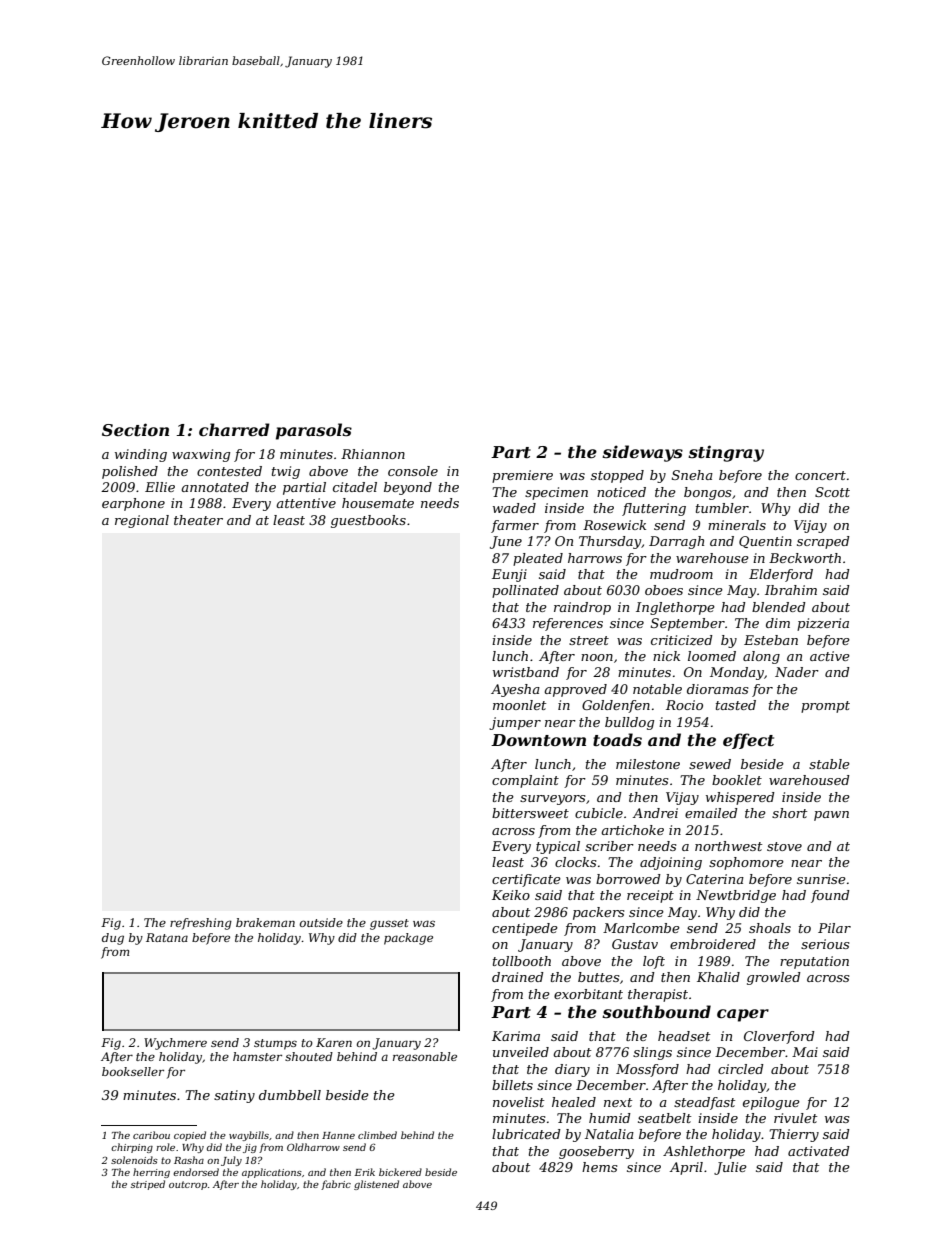 This screenshot has width=952, height=1233. Describe the element at coordinates (113, 939) in the screenshot. I see `dug` at that location.
